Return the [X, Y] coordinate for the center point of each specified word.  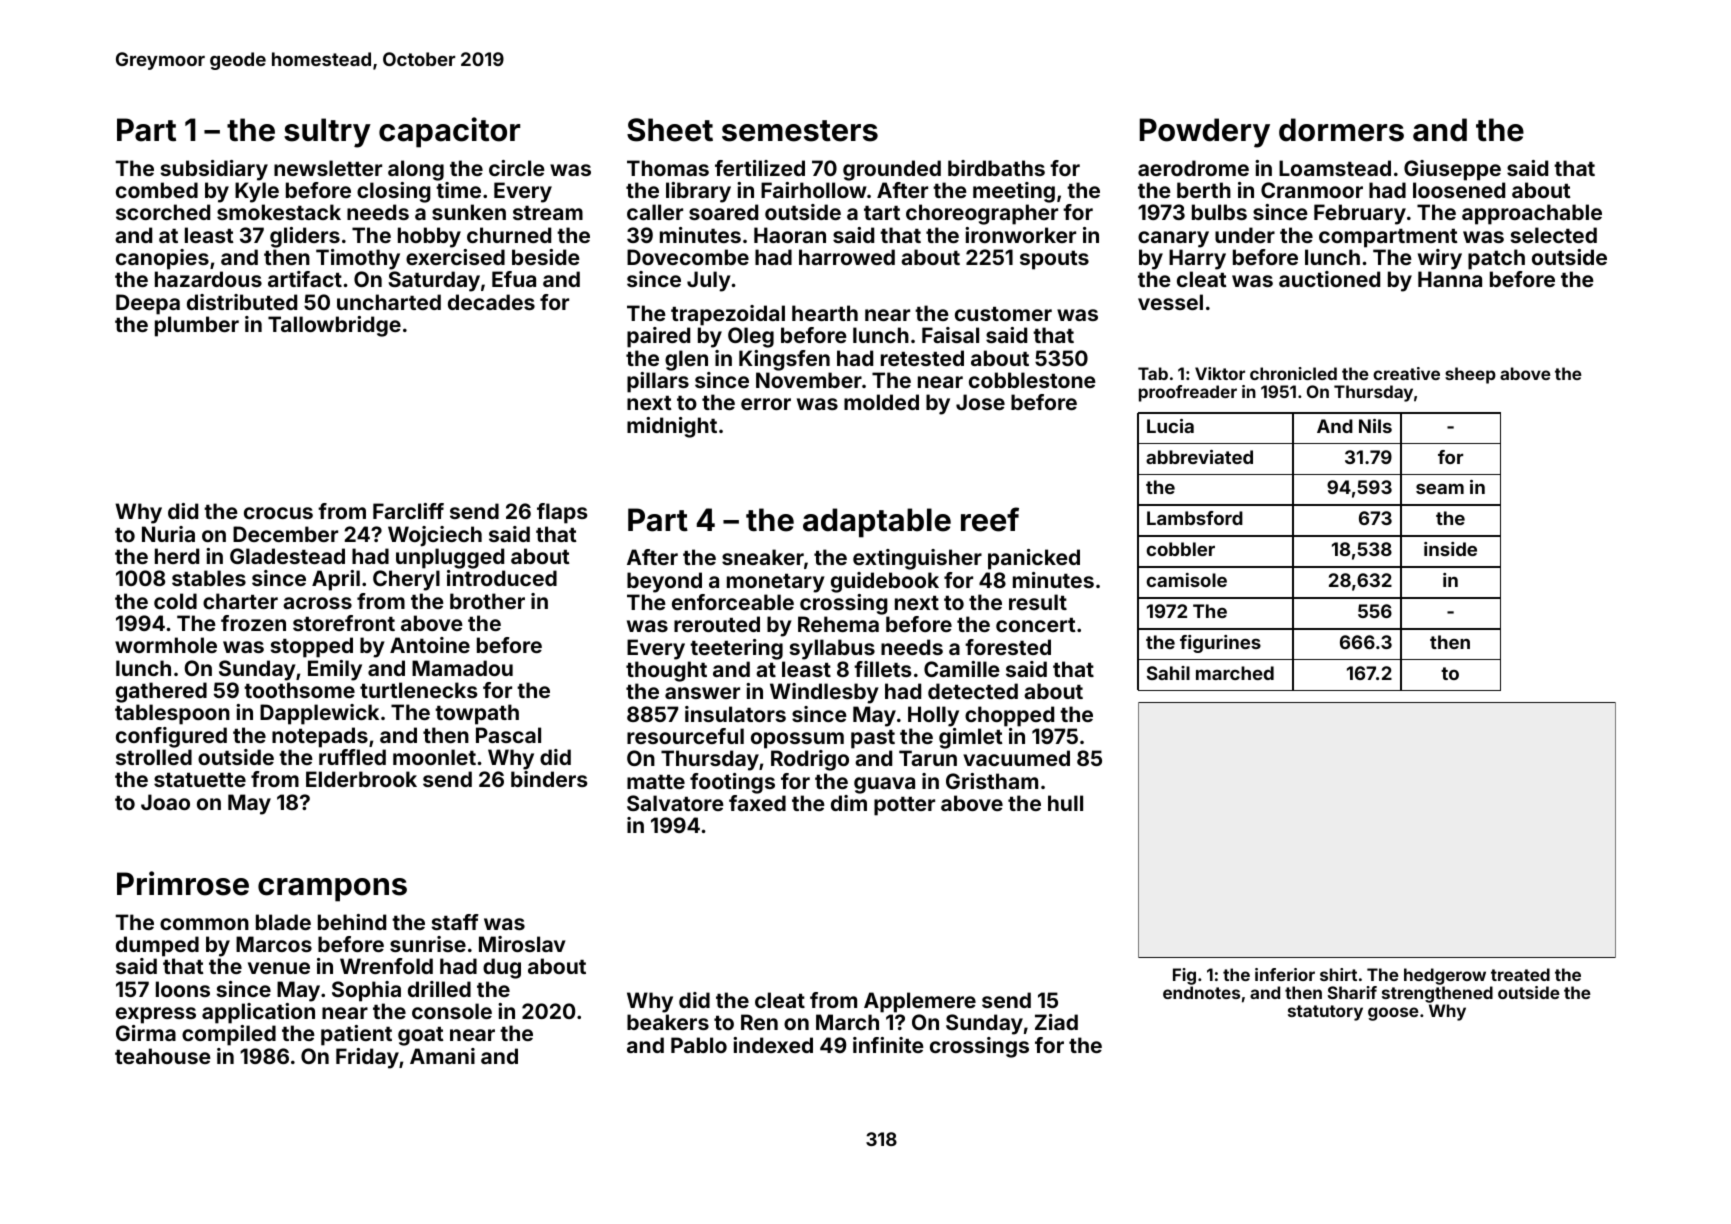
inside [1450, 549]
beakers [668, 1022]
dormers [1341, 130]
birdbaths [996, 168]
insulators [735, 714]
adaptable [877, 523]
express [156, 1015]
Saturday [434, 281]
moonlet [434, 757]
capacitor [449, 132]
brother [487, 601]
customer [1003, 314]
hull [1065, 803]
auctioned [1329, 279]
